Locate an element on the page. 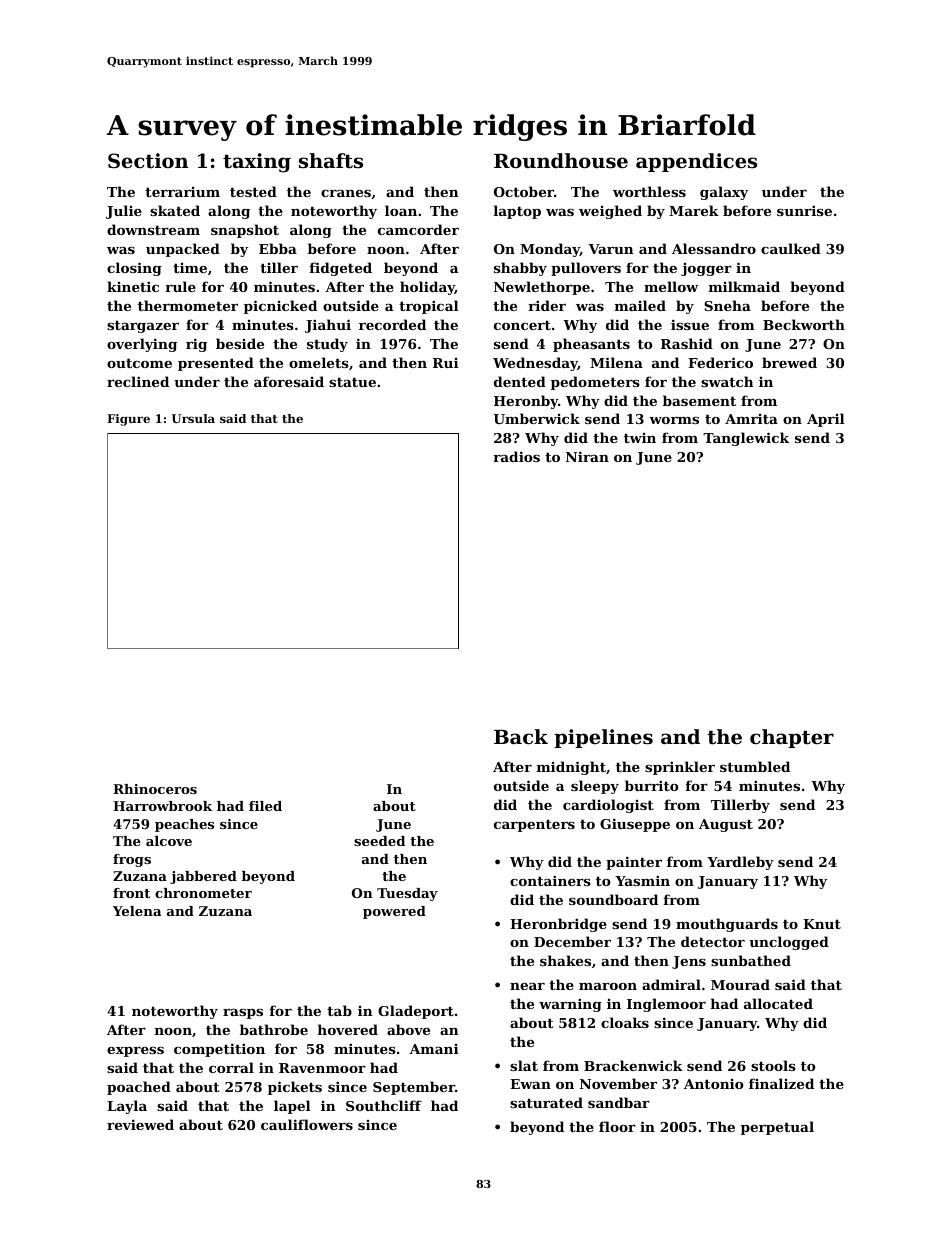 The image size is (952, 1233). stumbled is located at coordinates (755, 766).
